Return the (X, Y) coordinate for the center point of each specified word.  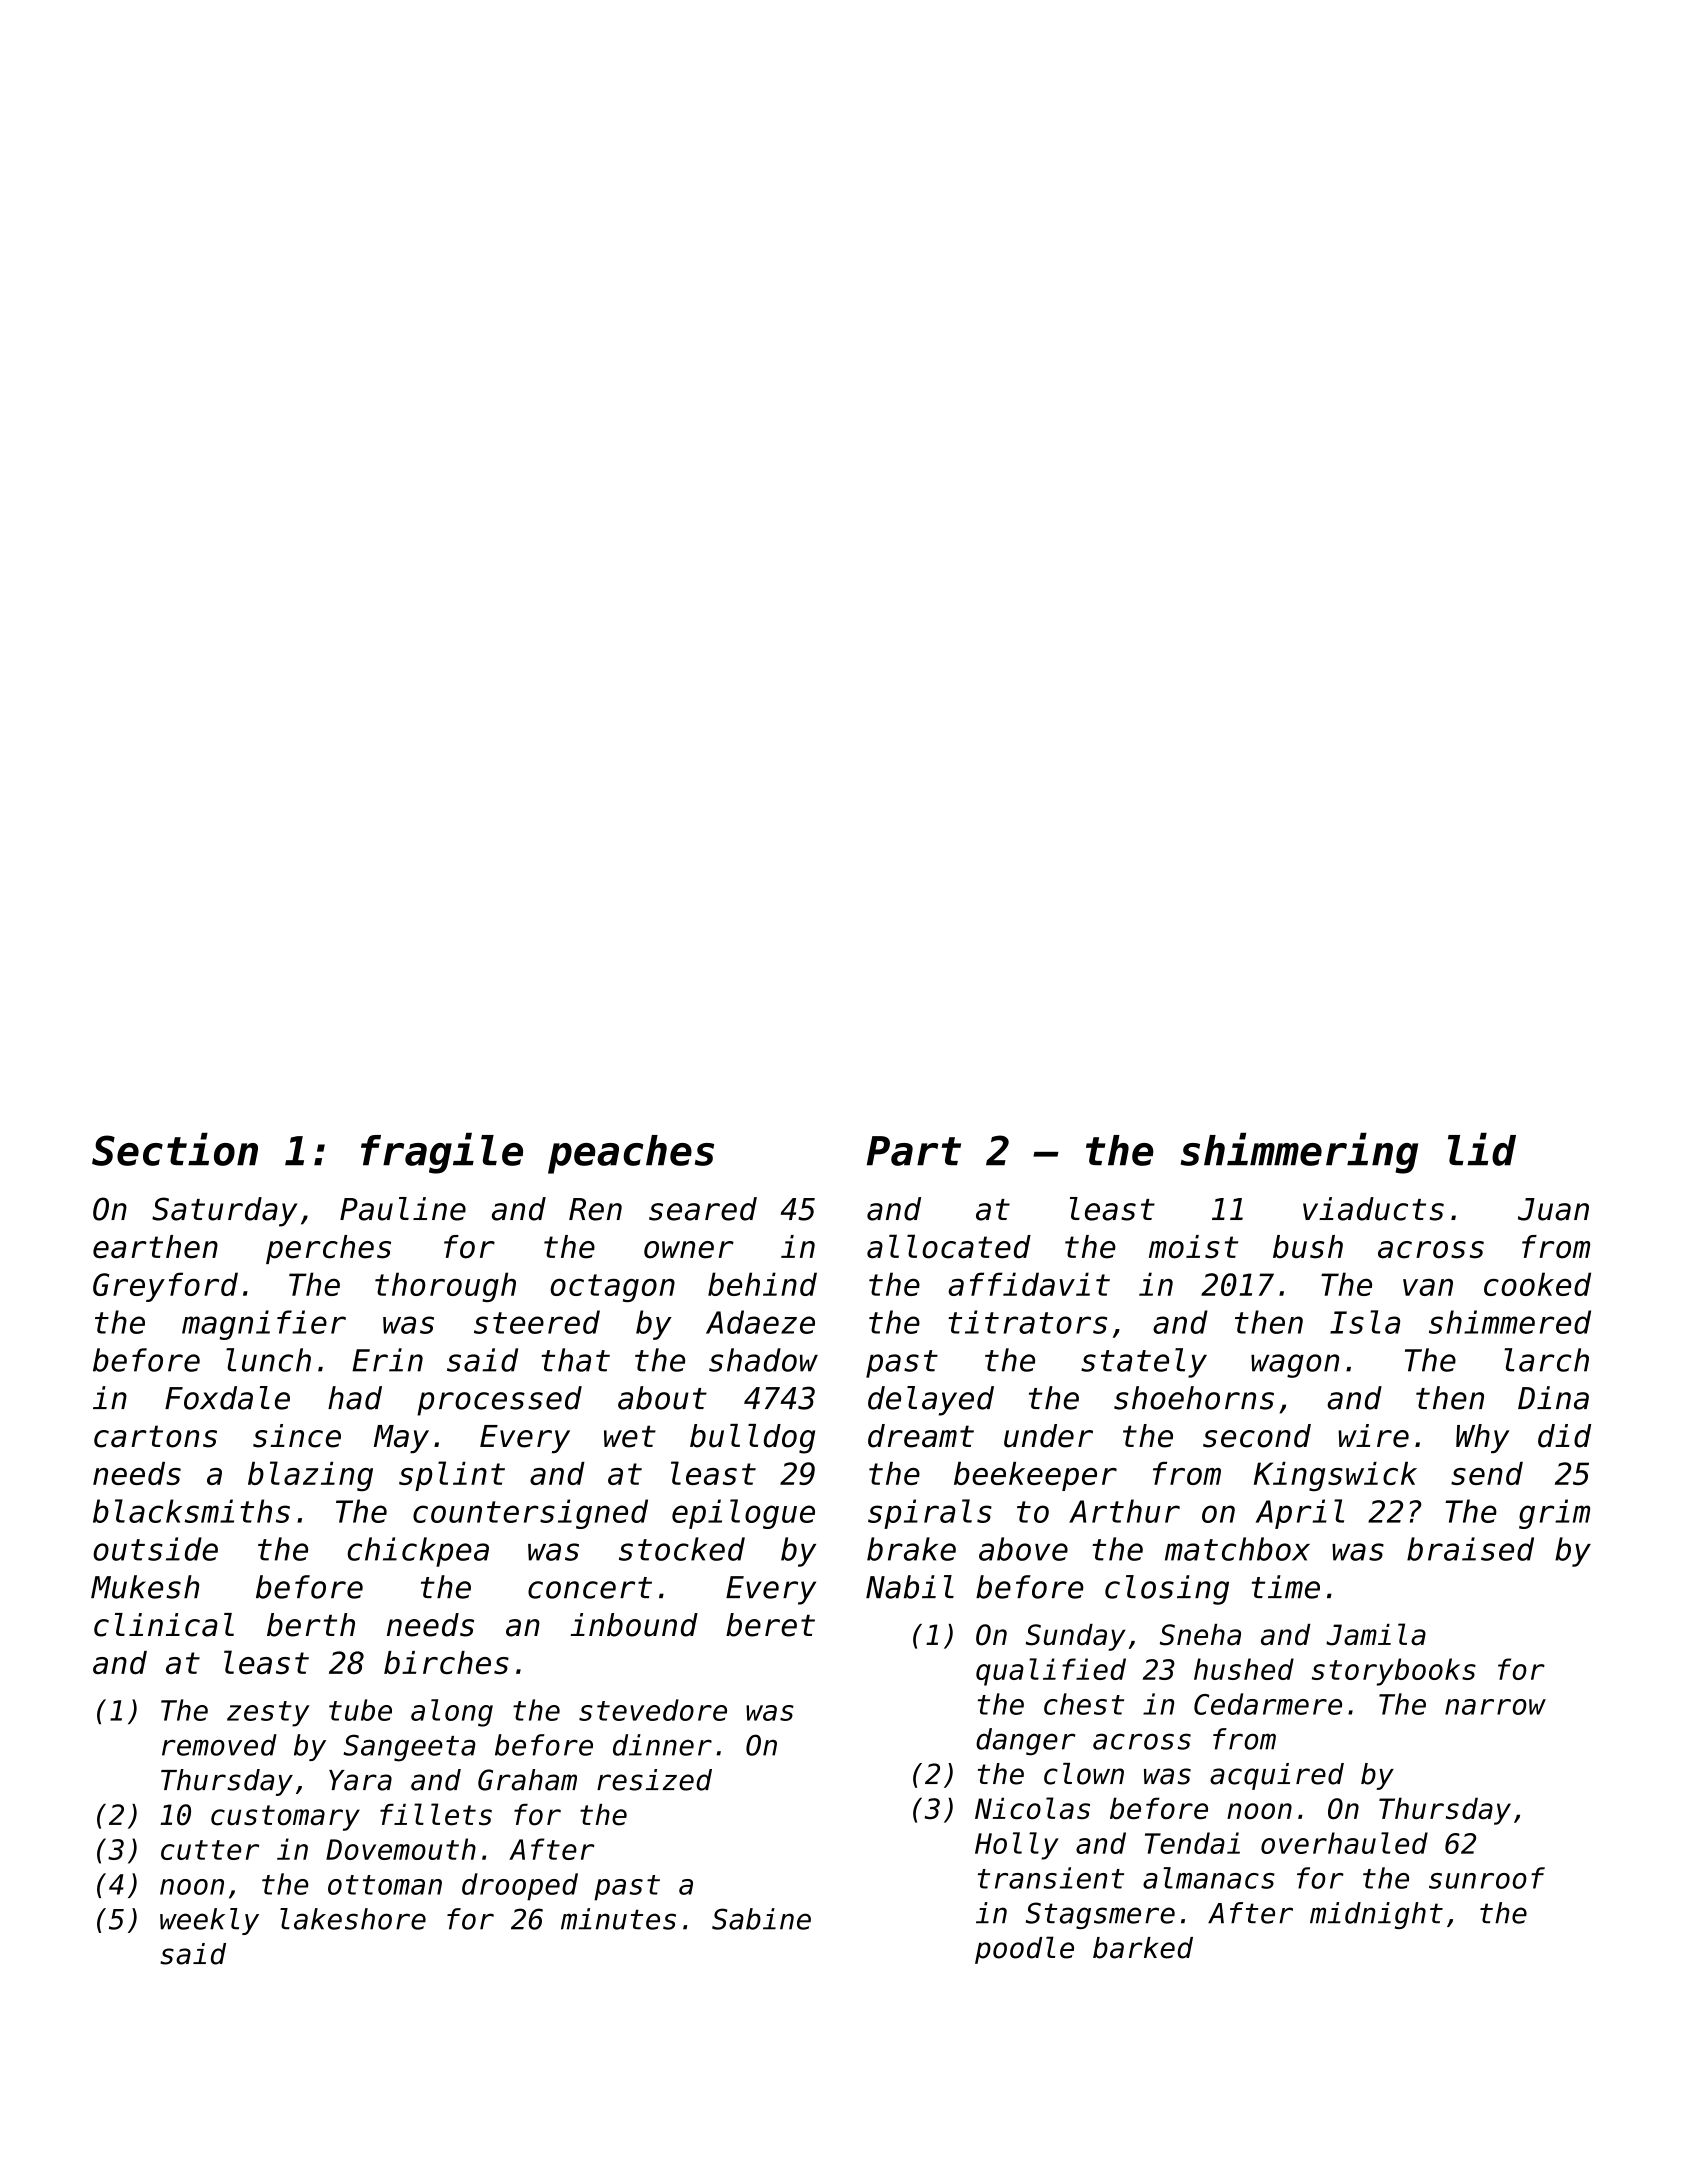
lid (1482, 1149)
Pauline (403, 1209)
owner (689, 1250)
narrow (1495, 1707)
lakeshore (353, 1919)
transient (1051, 1878)
